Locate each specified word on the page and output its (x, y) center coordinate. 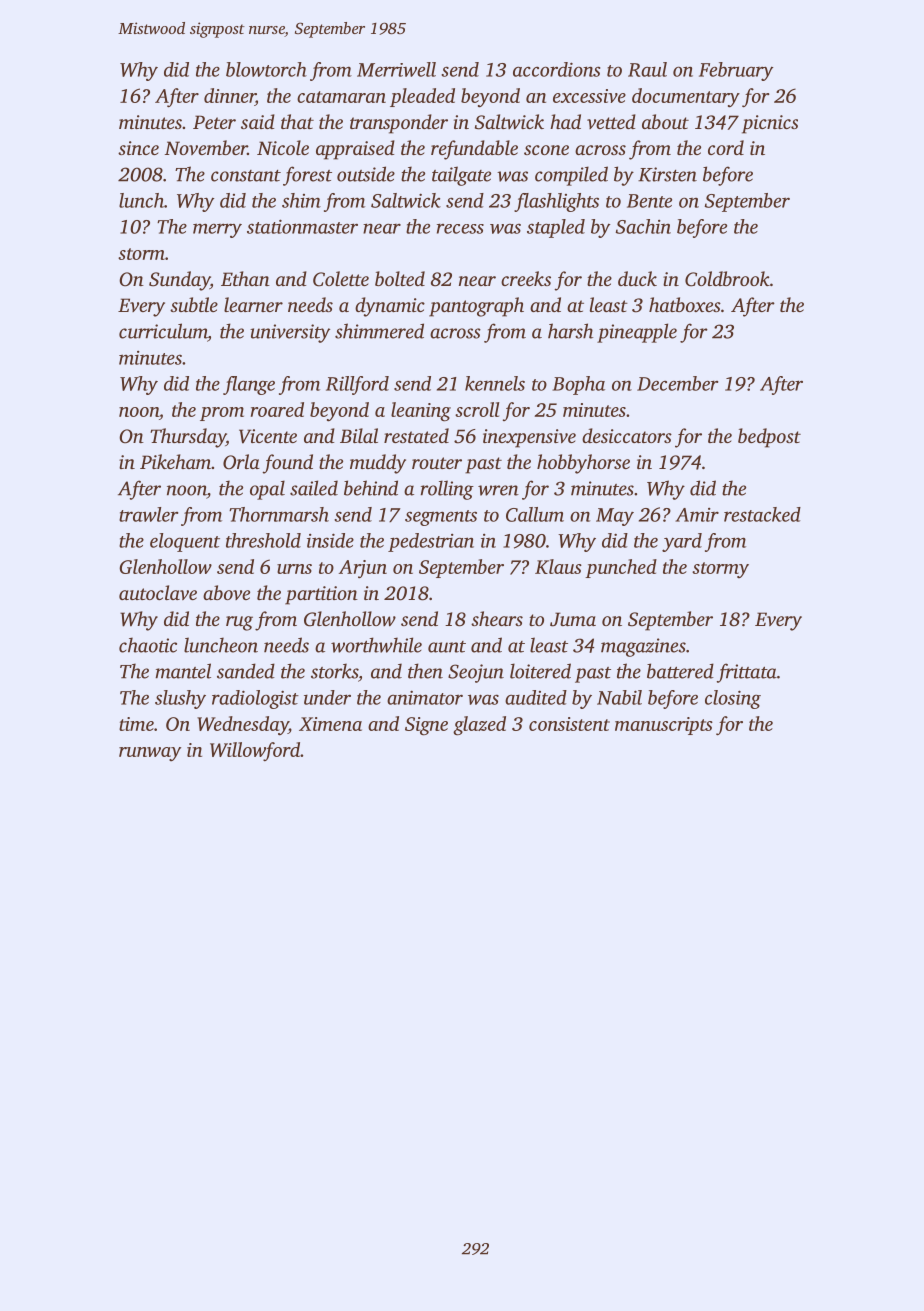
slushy (180, 699)
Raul (647, 69)
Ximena (330, 724)
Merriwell (396, 69)
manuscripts (664, 726)
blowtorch (266, 69)
